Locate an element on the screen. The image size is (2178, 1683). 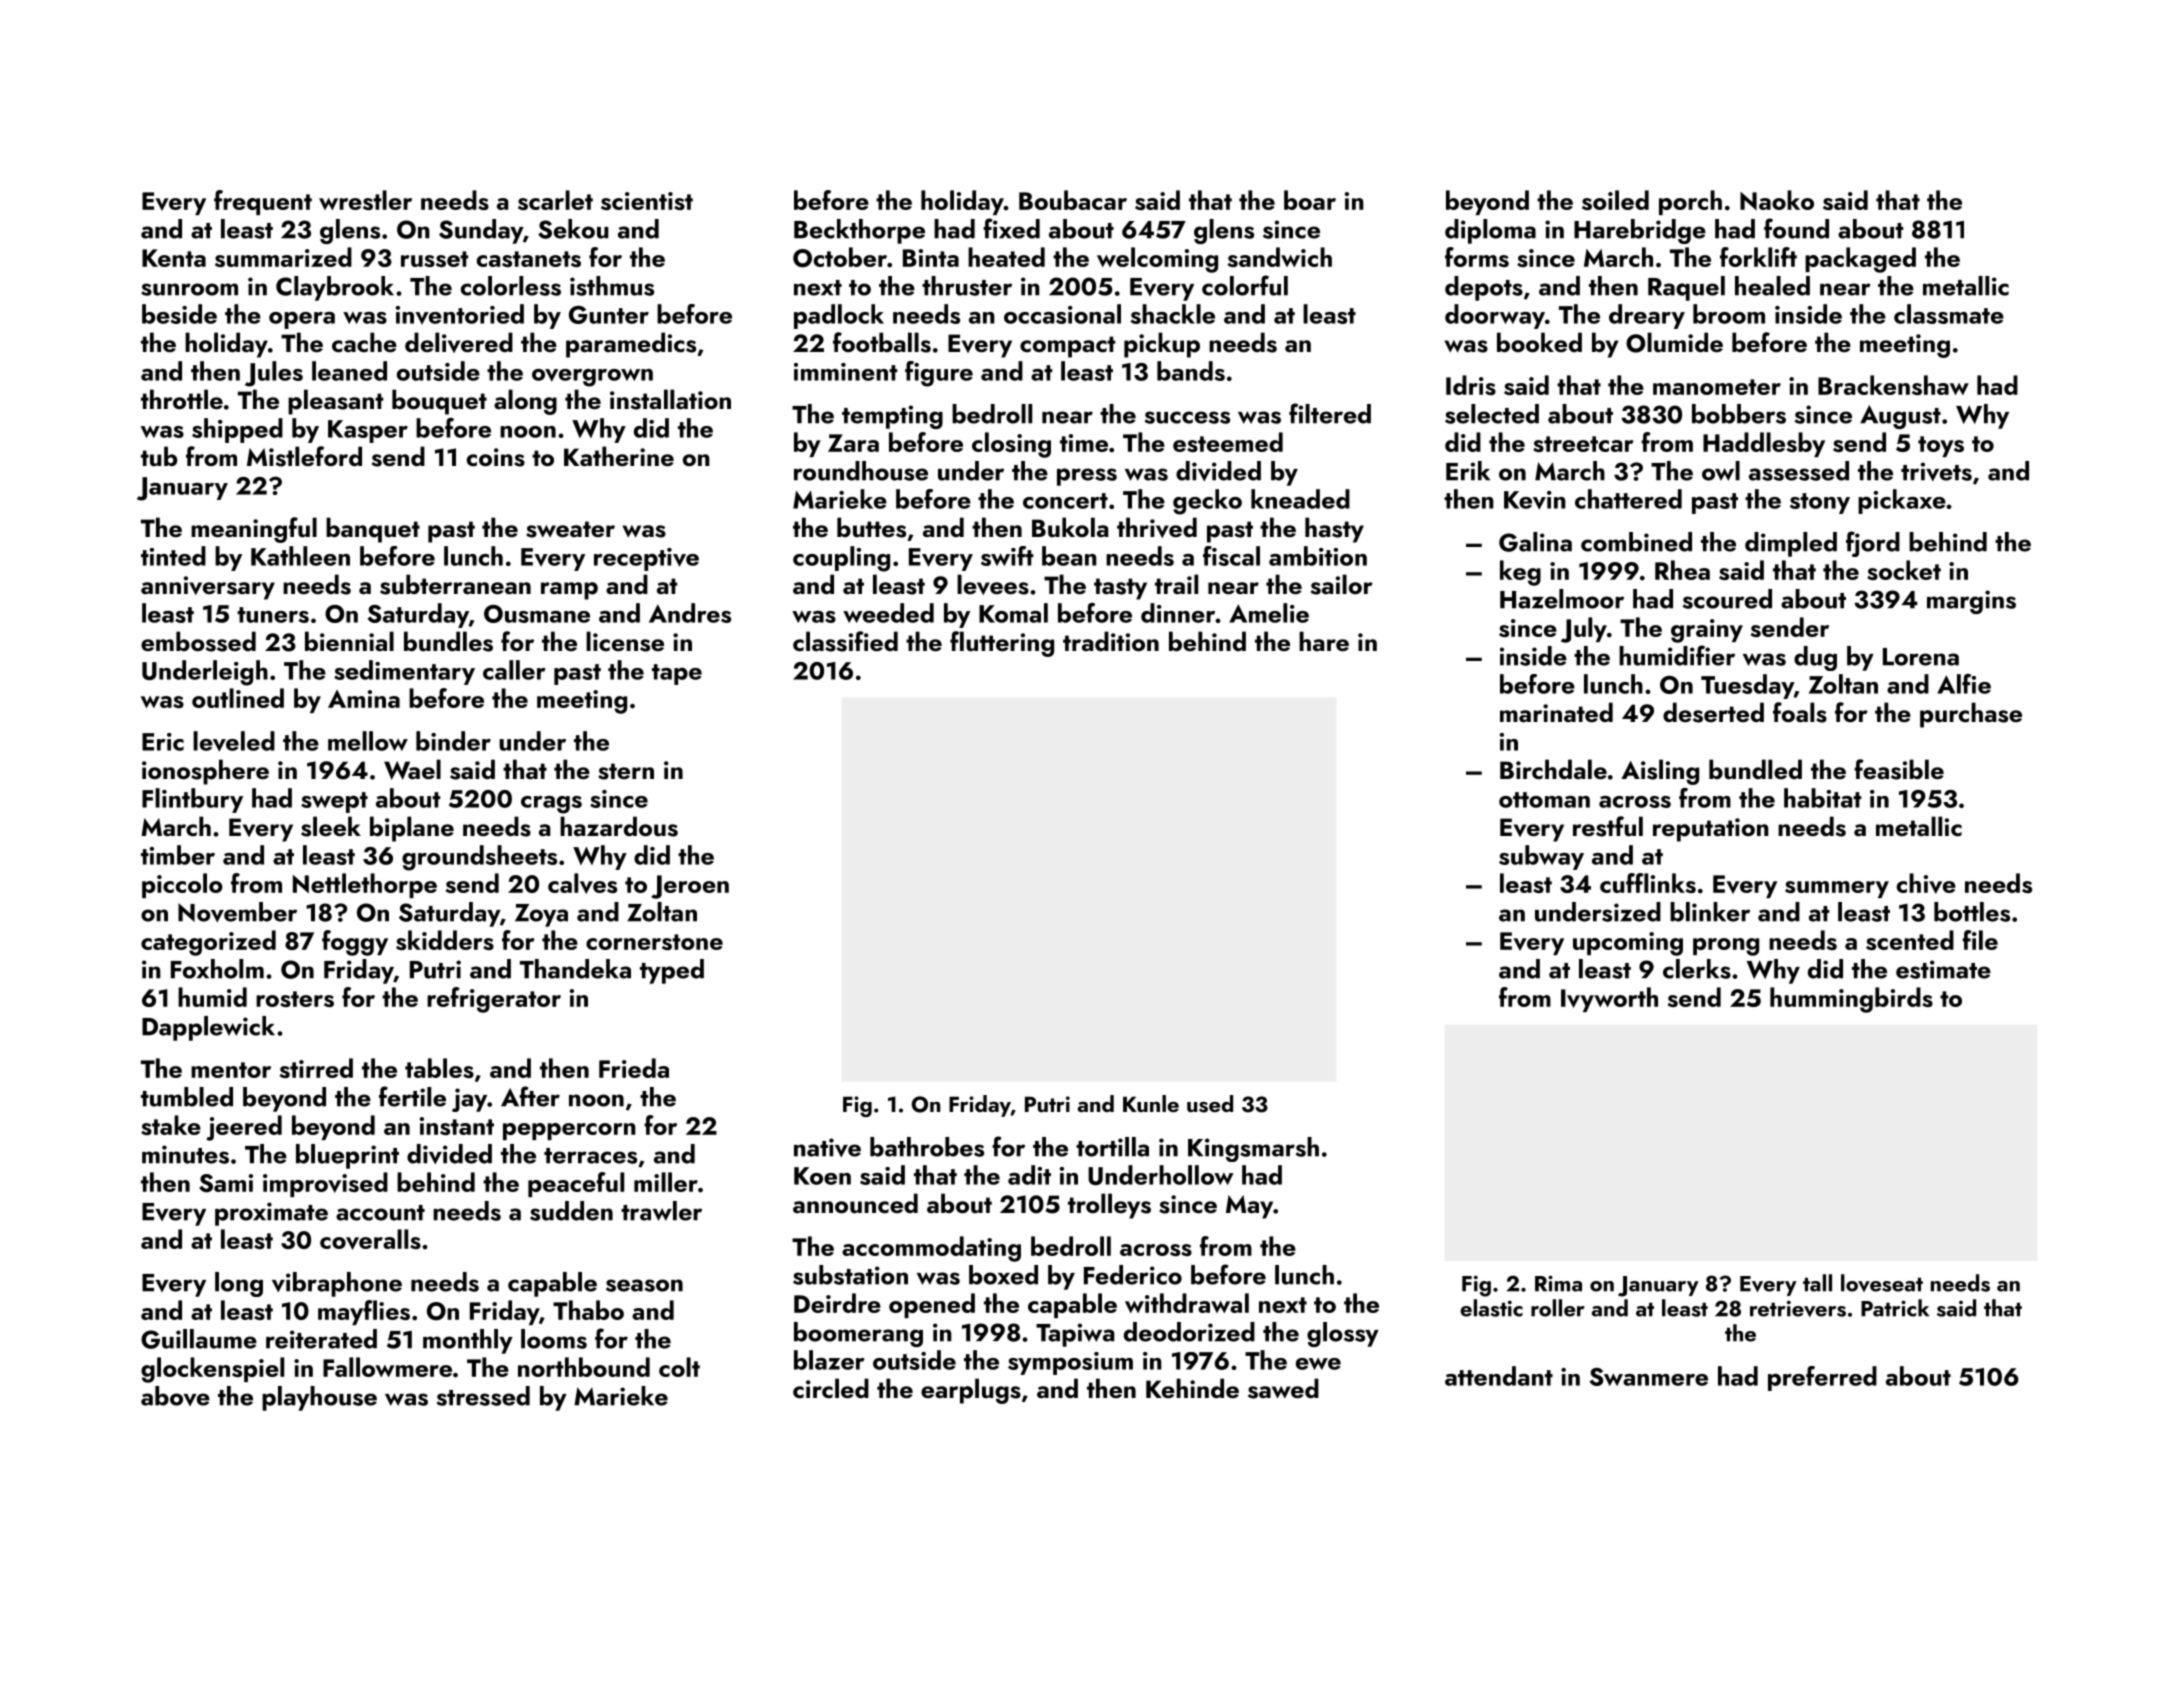
Kehinde is located at coordinates (1192, 1388).
